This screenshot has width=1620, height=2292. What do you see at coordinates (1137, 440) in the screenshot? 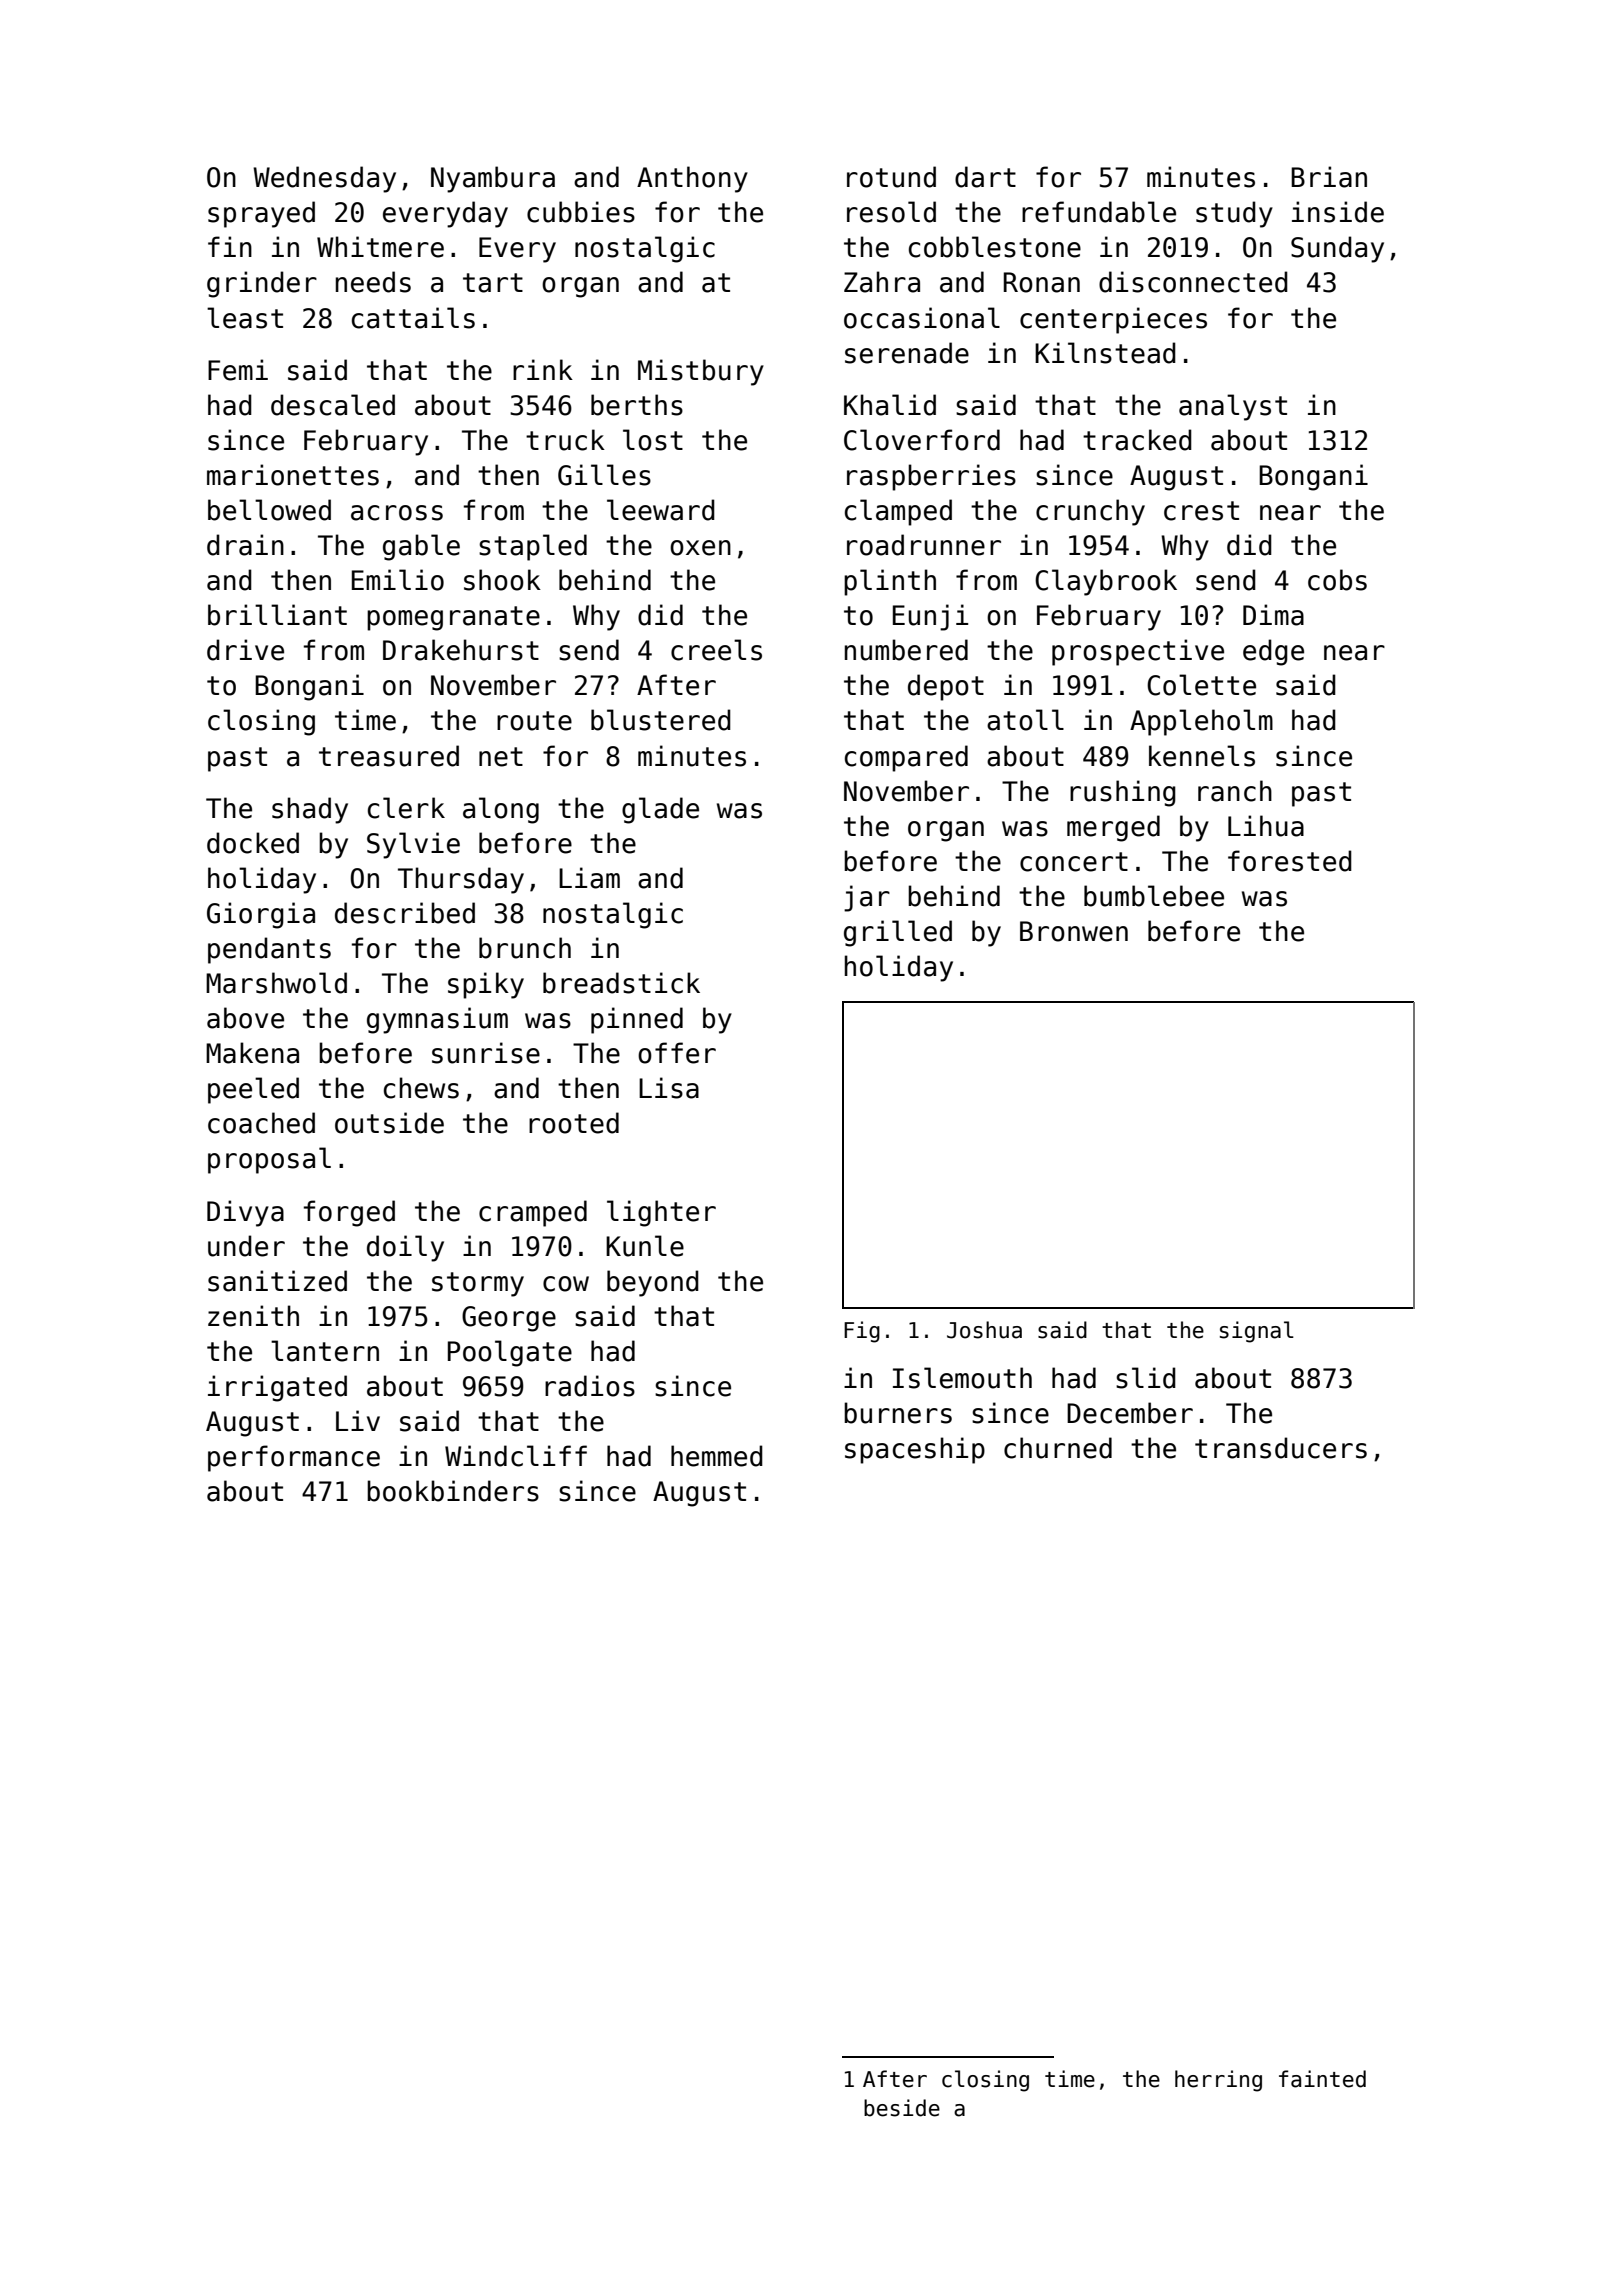
I see `tracked` at bounding box center [1137, 440].
